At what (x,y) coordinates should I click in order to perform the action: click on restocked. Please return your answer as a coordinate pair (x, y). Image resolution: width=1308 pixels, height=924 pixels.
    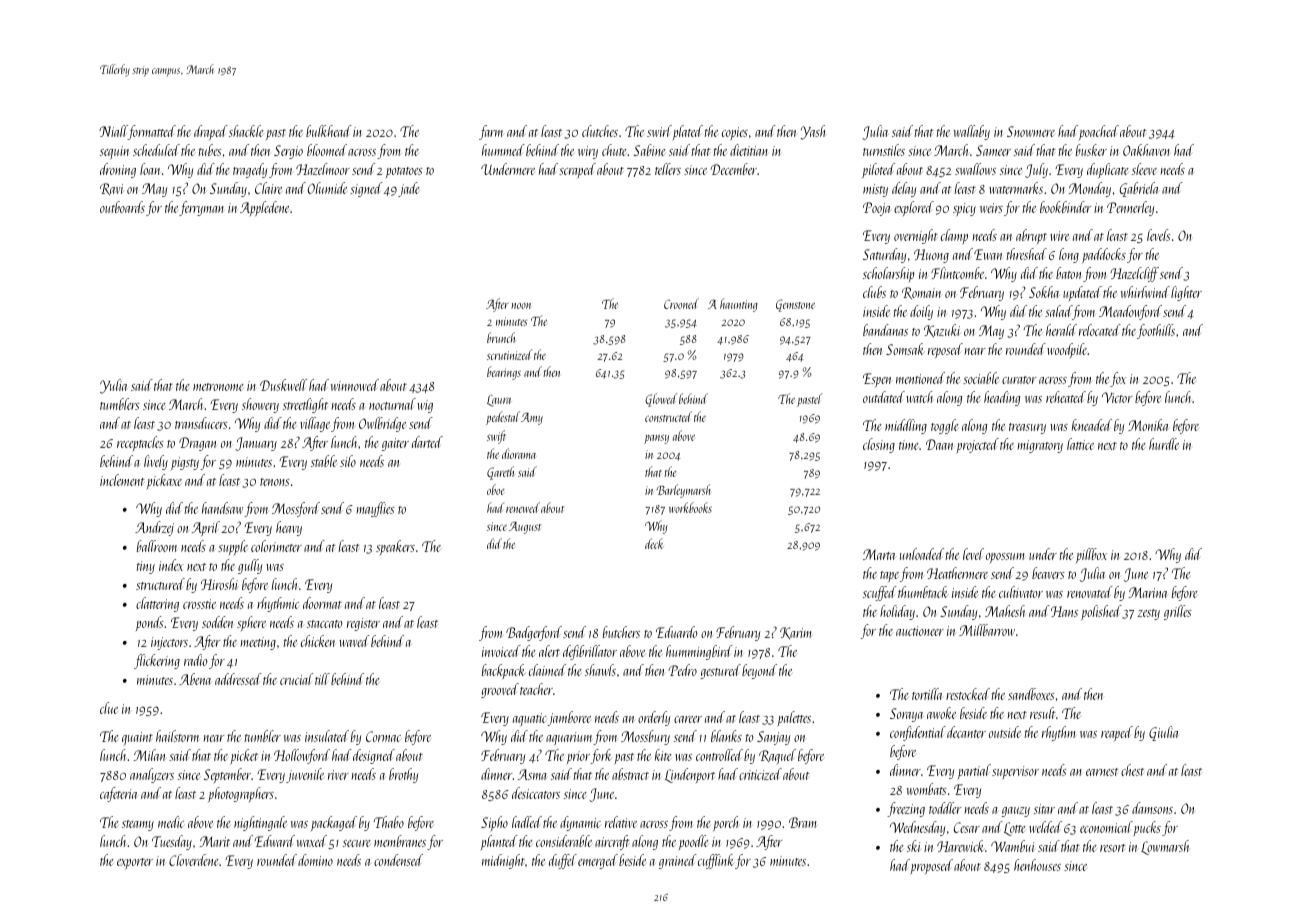
    Looking at the image, I should click on (968, 694).
